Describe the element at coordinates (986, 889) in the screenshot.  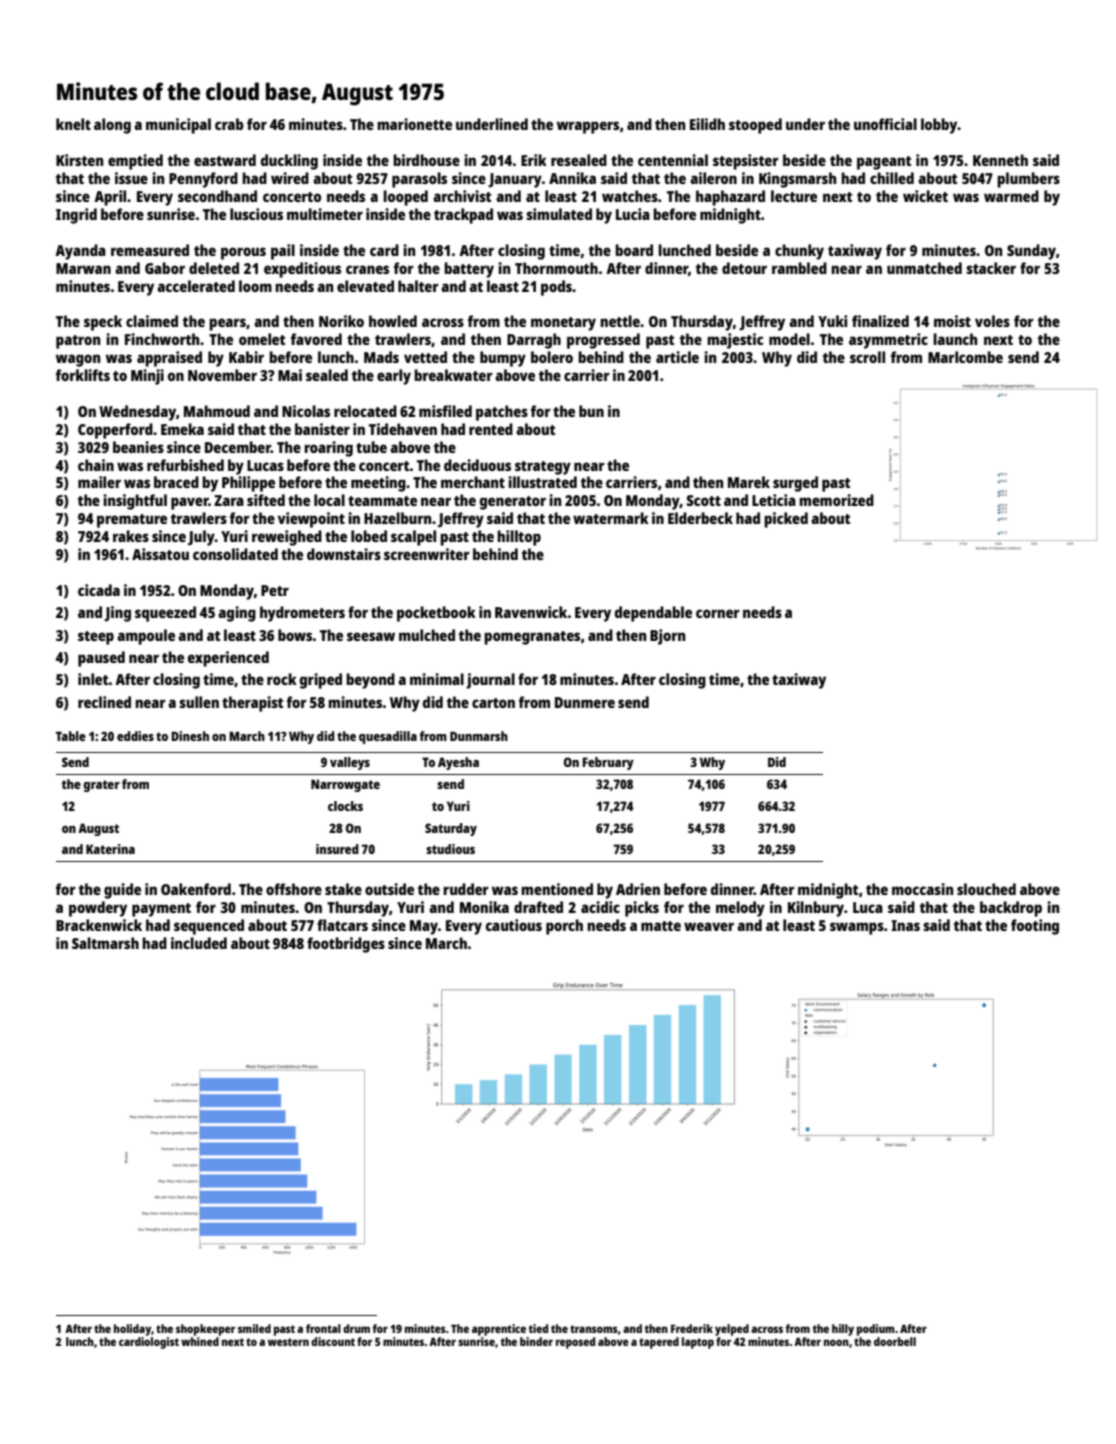
I see `slouched` at that location.
